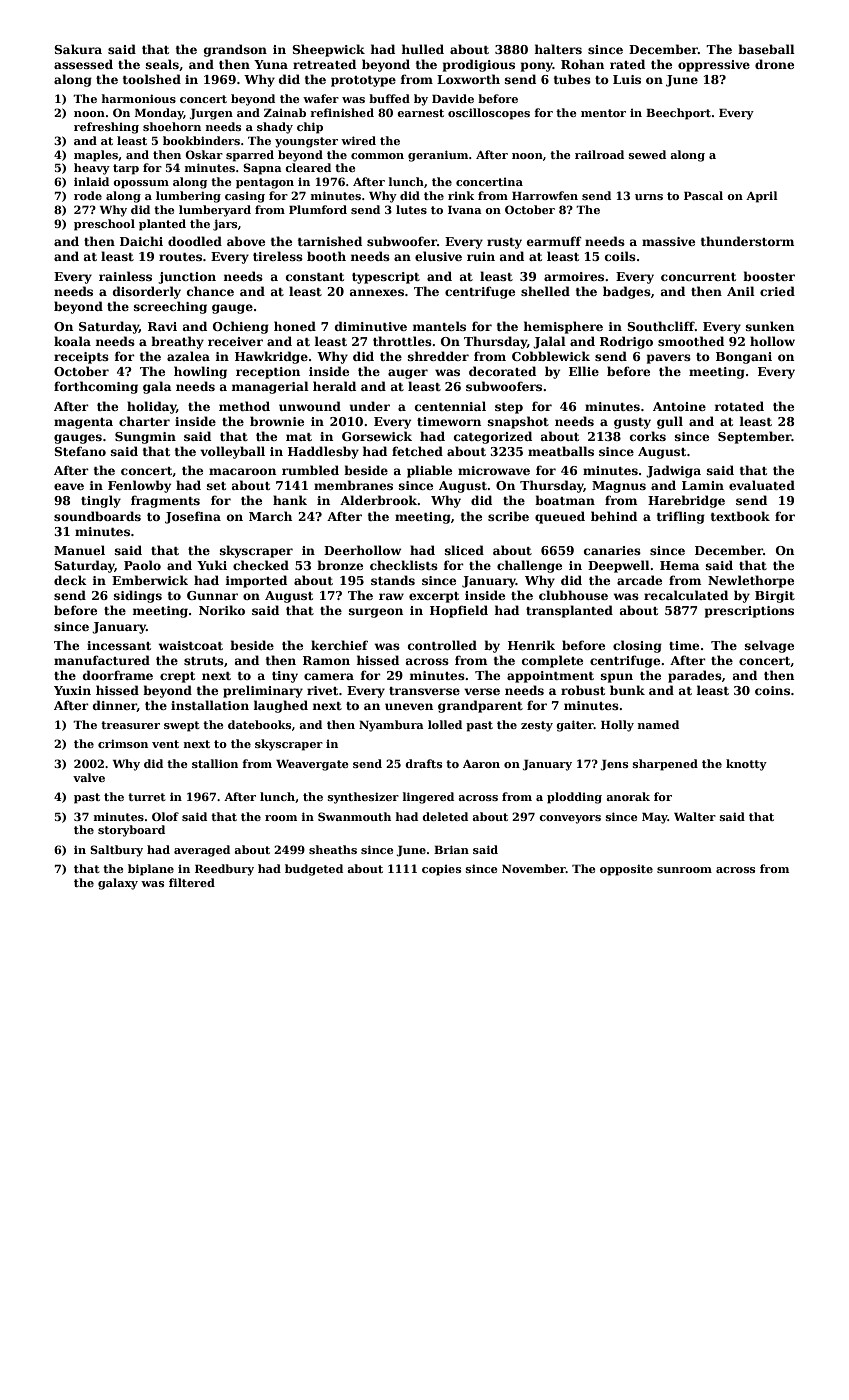 The image size is (849, 1400). What do you see at coordinates (508, 516) in the document?
I see `scribe` at bounding box center [508, 516].
